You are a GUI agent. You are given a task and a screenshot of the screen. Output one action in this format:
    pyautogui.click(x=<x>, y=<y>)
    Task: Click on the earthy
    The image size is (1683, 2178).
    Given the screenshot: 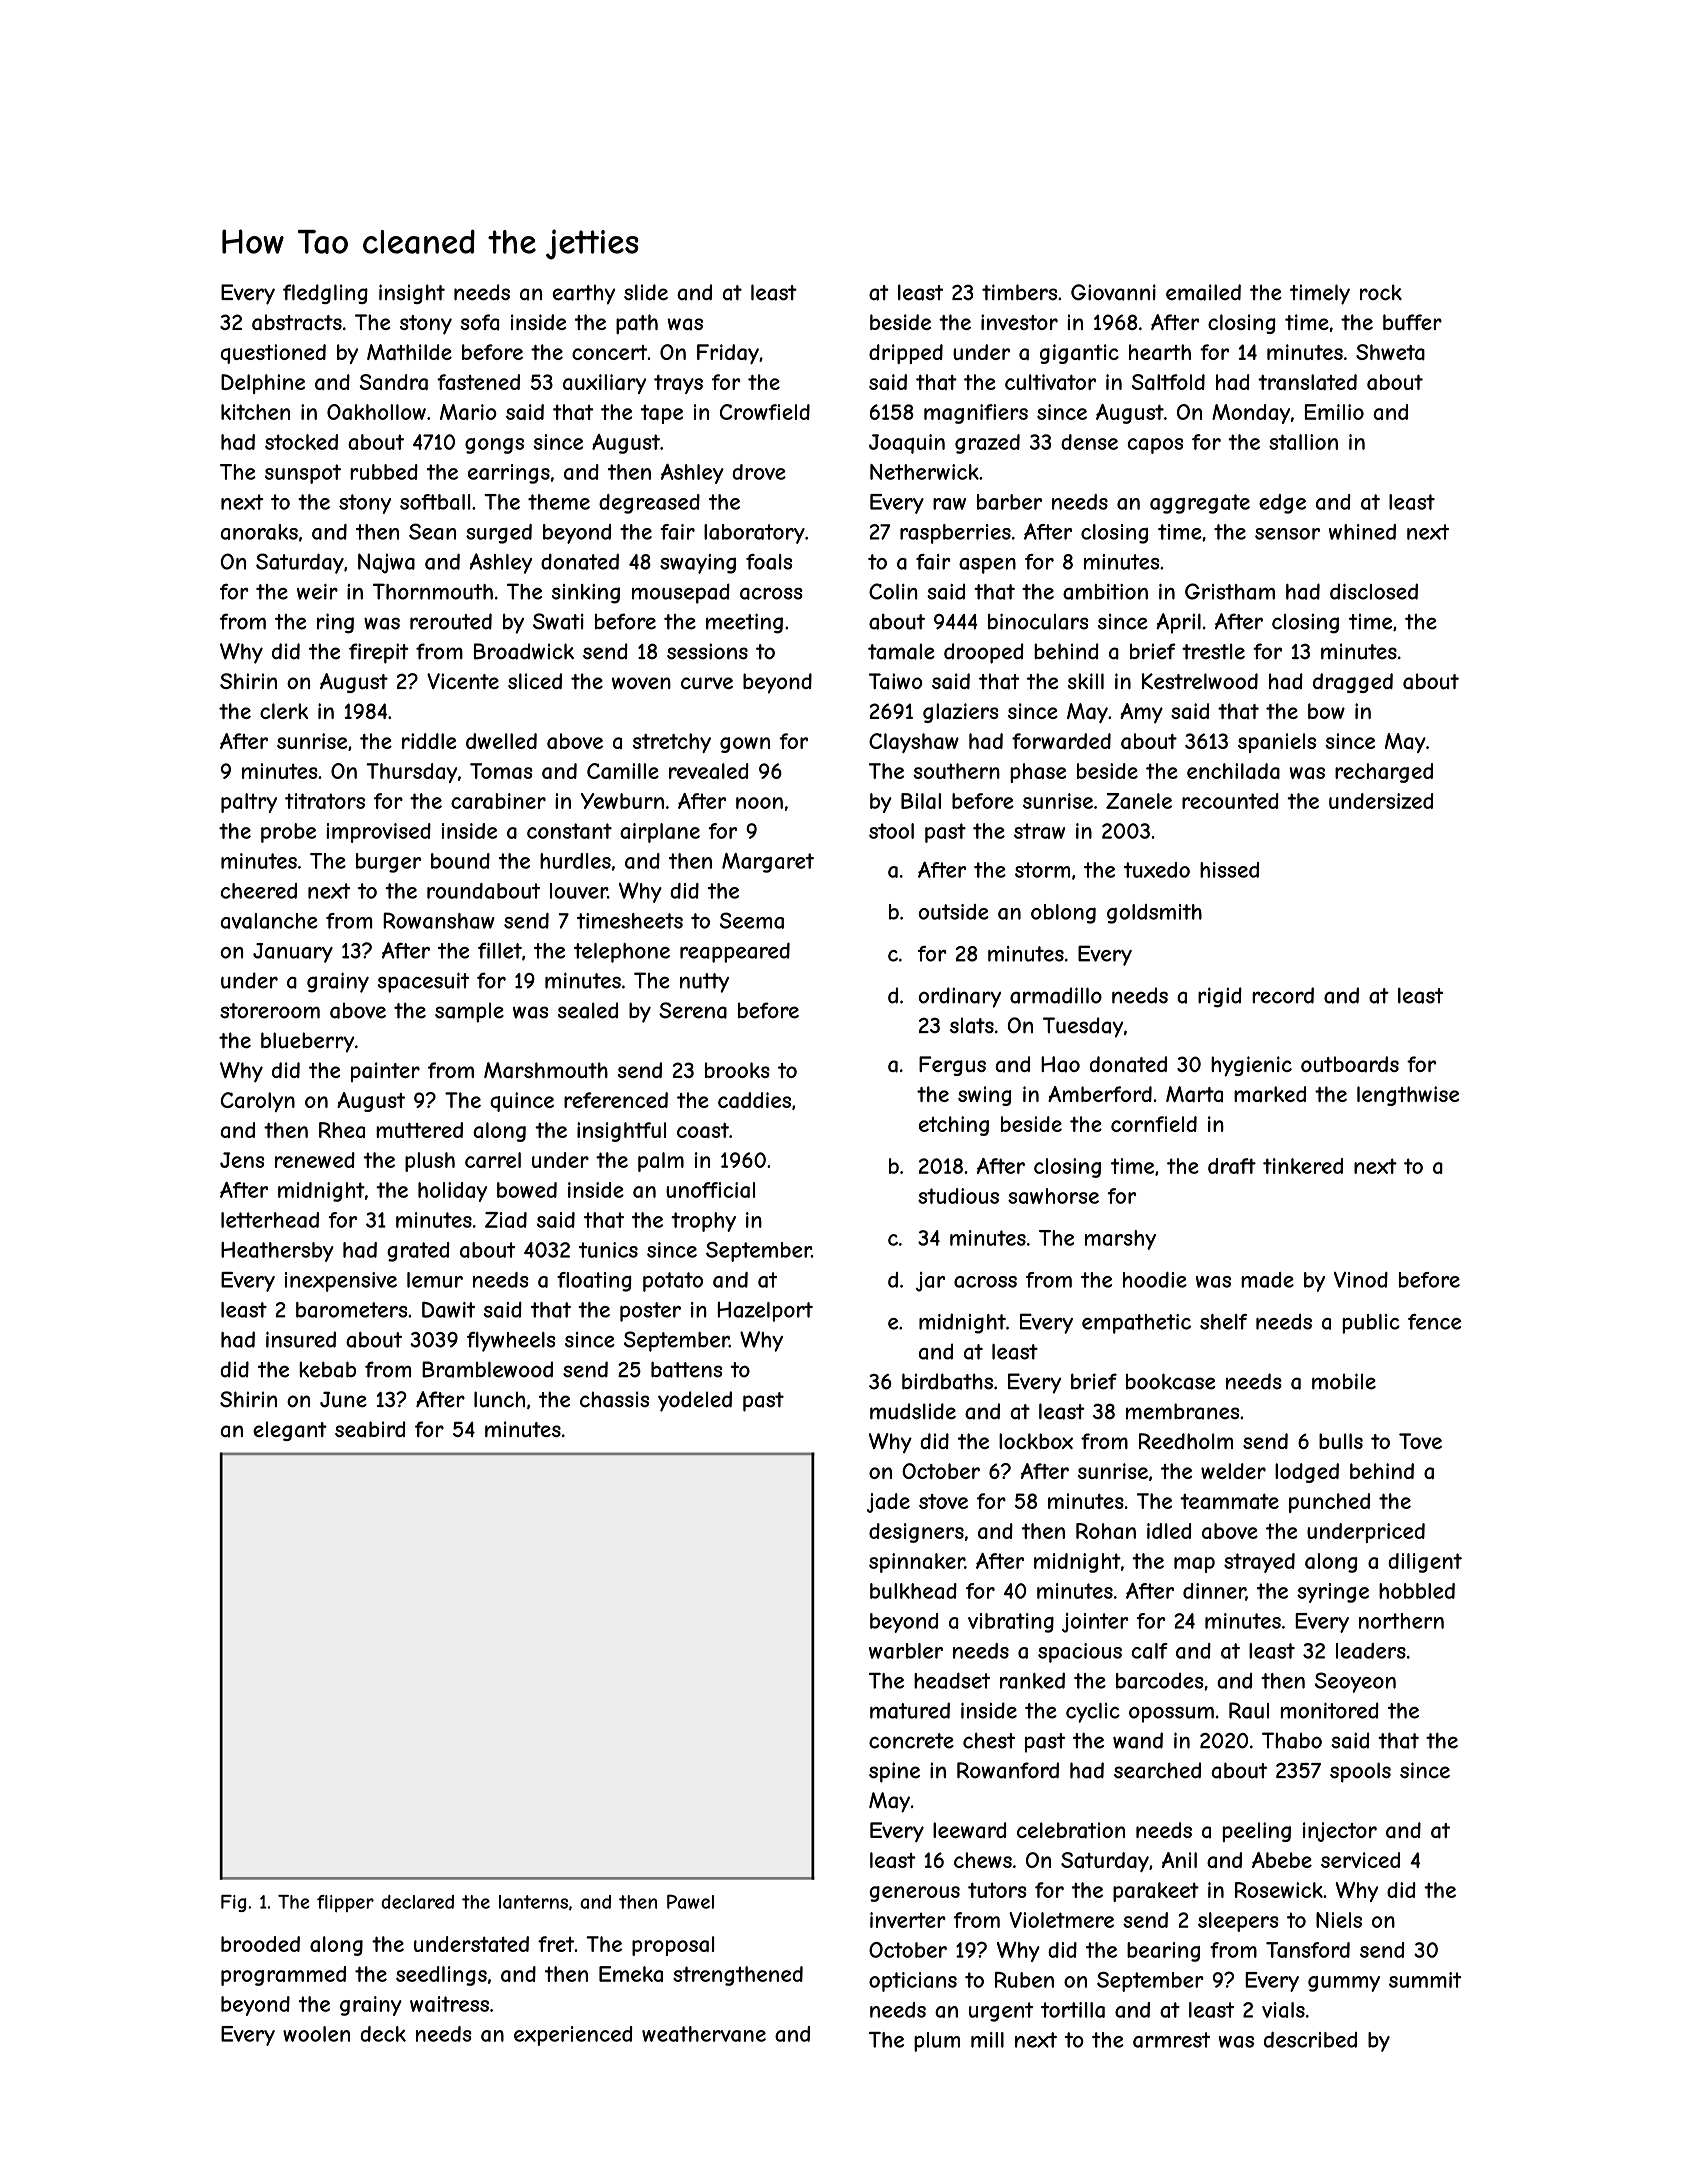 What is the action you would take?
    pyautogui.click(x=583, y=294)
